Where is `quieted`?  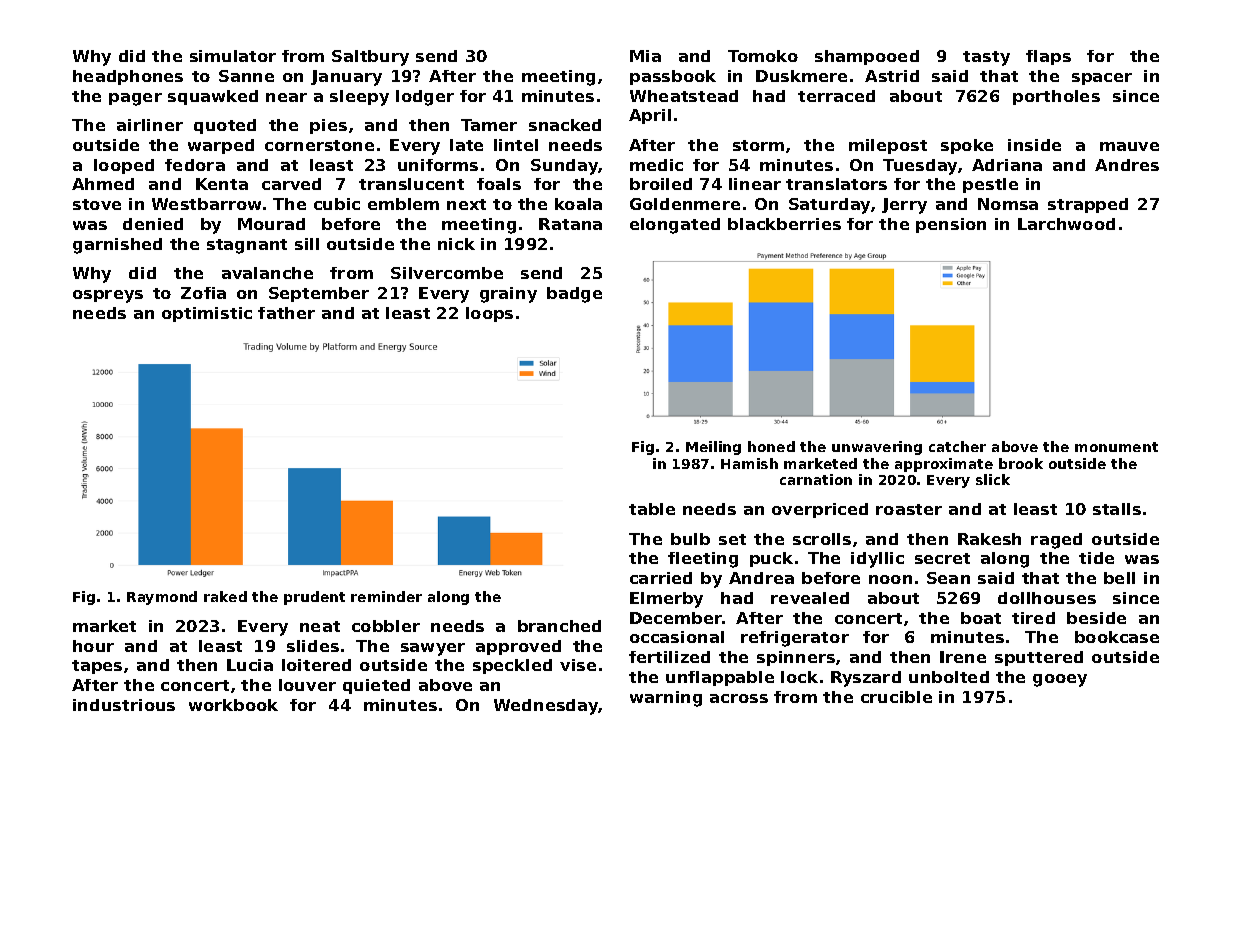 quieted is located at coordinates (376, 686).
